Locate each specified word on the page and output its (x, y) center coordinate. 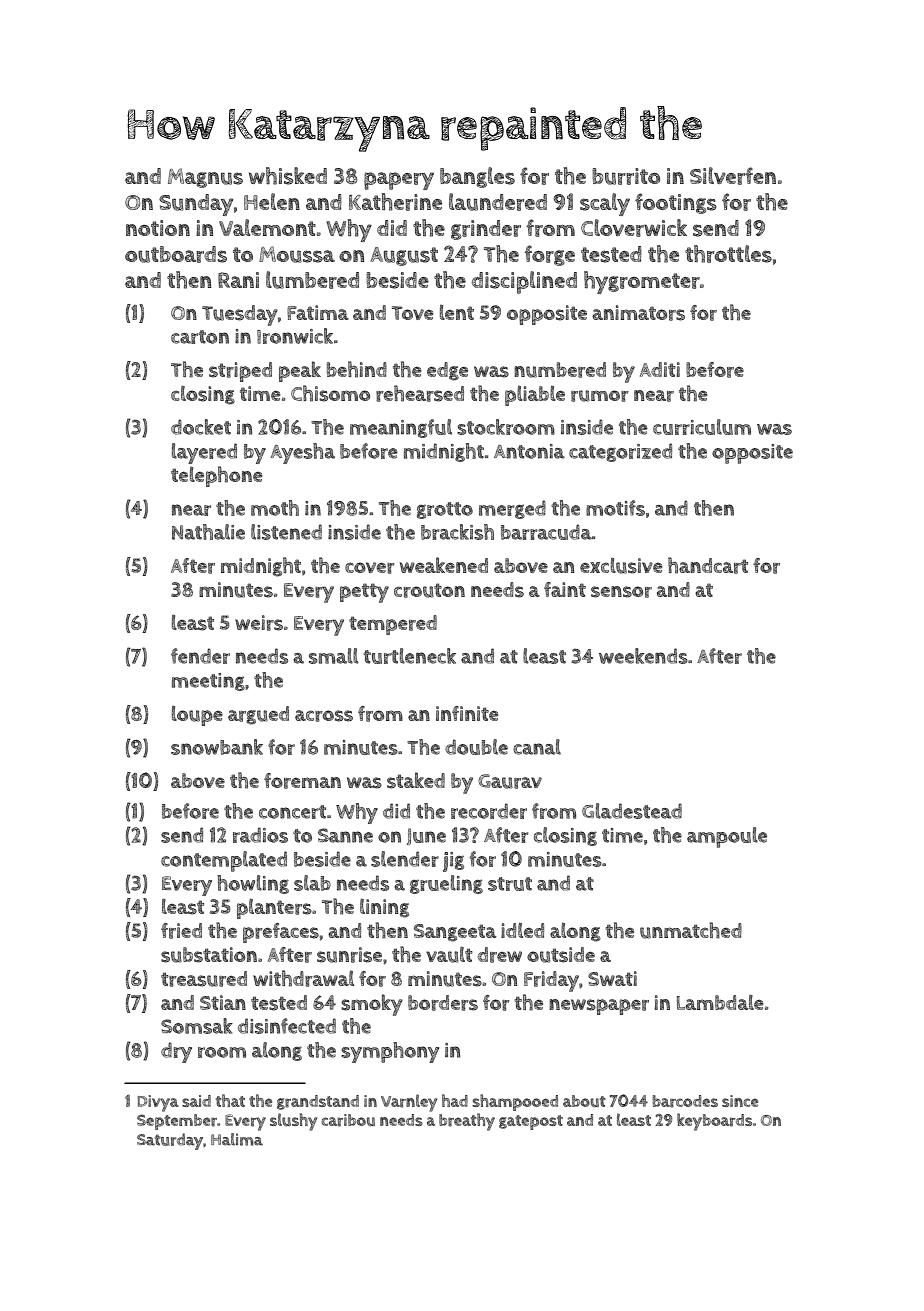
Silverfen (733, 176)
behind (357, 369)
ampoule (727, 837)
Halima (237, 1139)
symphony (390, 1052)
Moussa (297, 254)
